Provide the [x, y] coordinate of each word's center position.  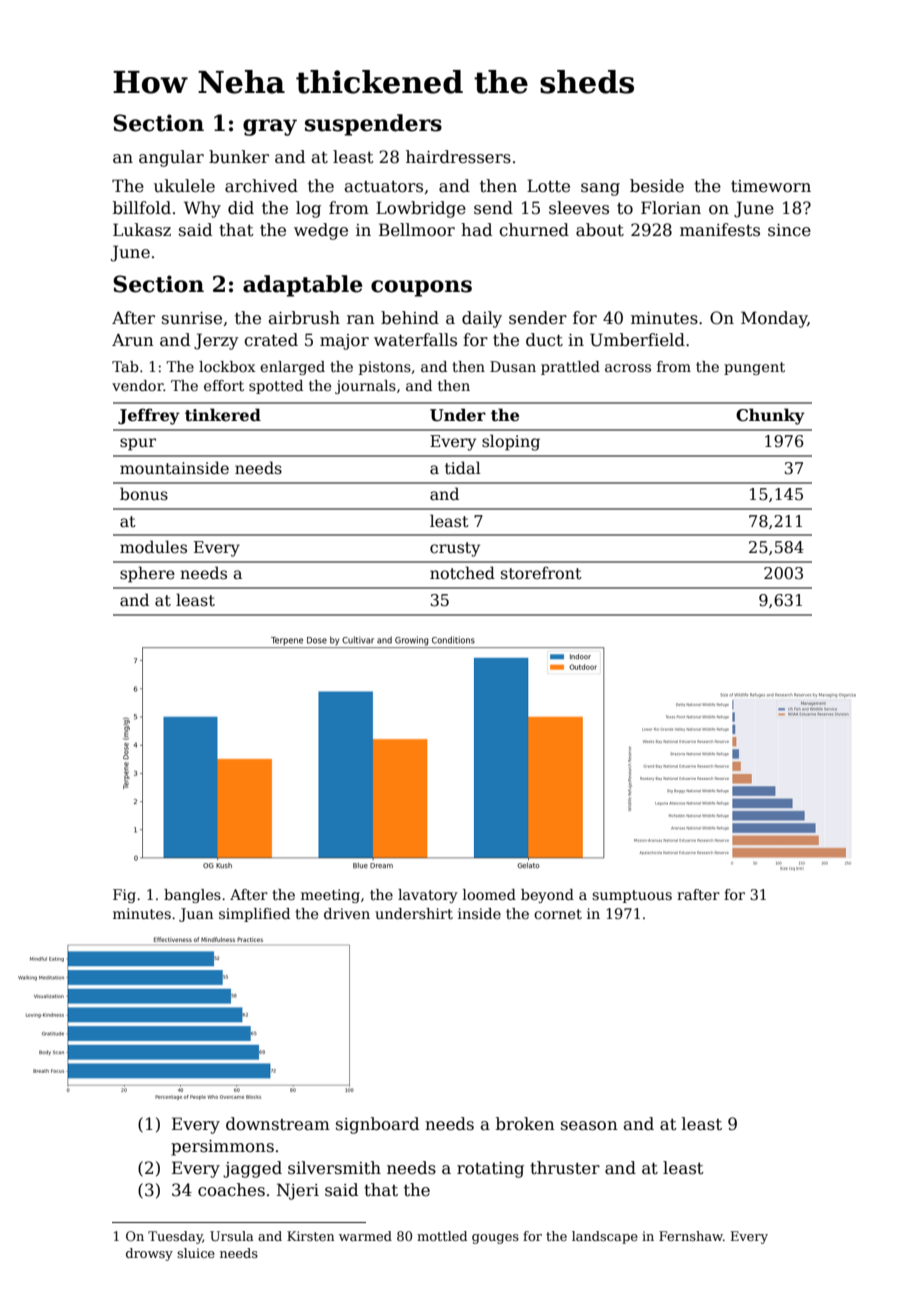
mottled [442, 1236]
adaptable [303, 286]
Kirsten [310, 1236]
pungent [754, 368]
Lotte [548, 186]
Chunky [770, 416]
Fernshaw [691, 1236]
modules [153, 546]
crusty [455, 549]
